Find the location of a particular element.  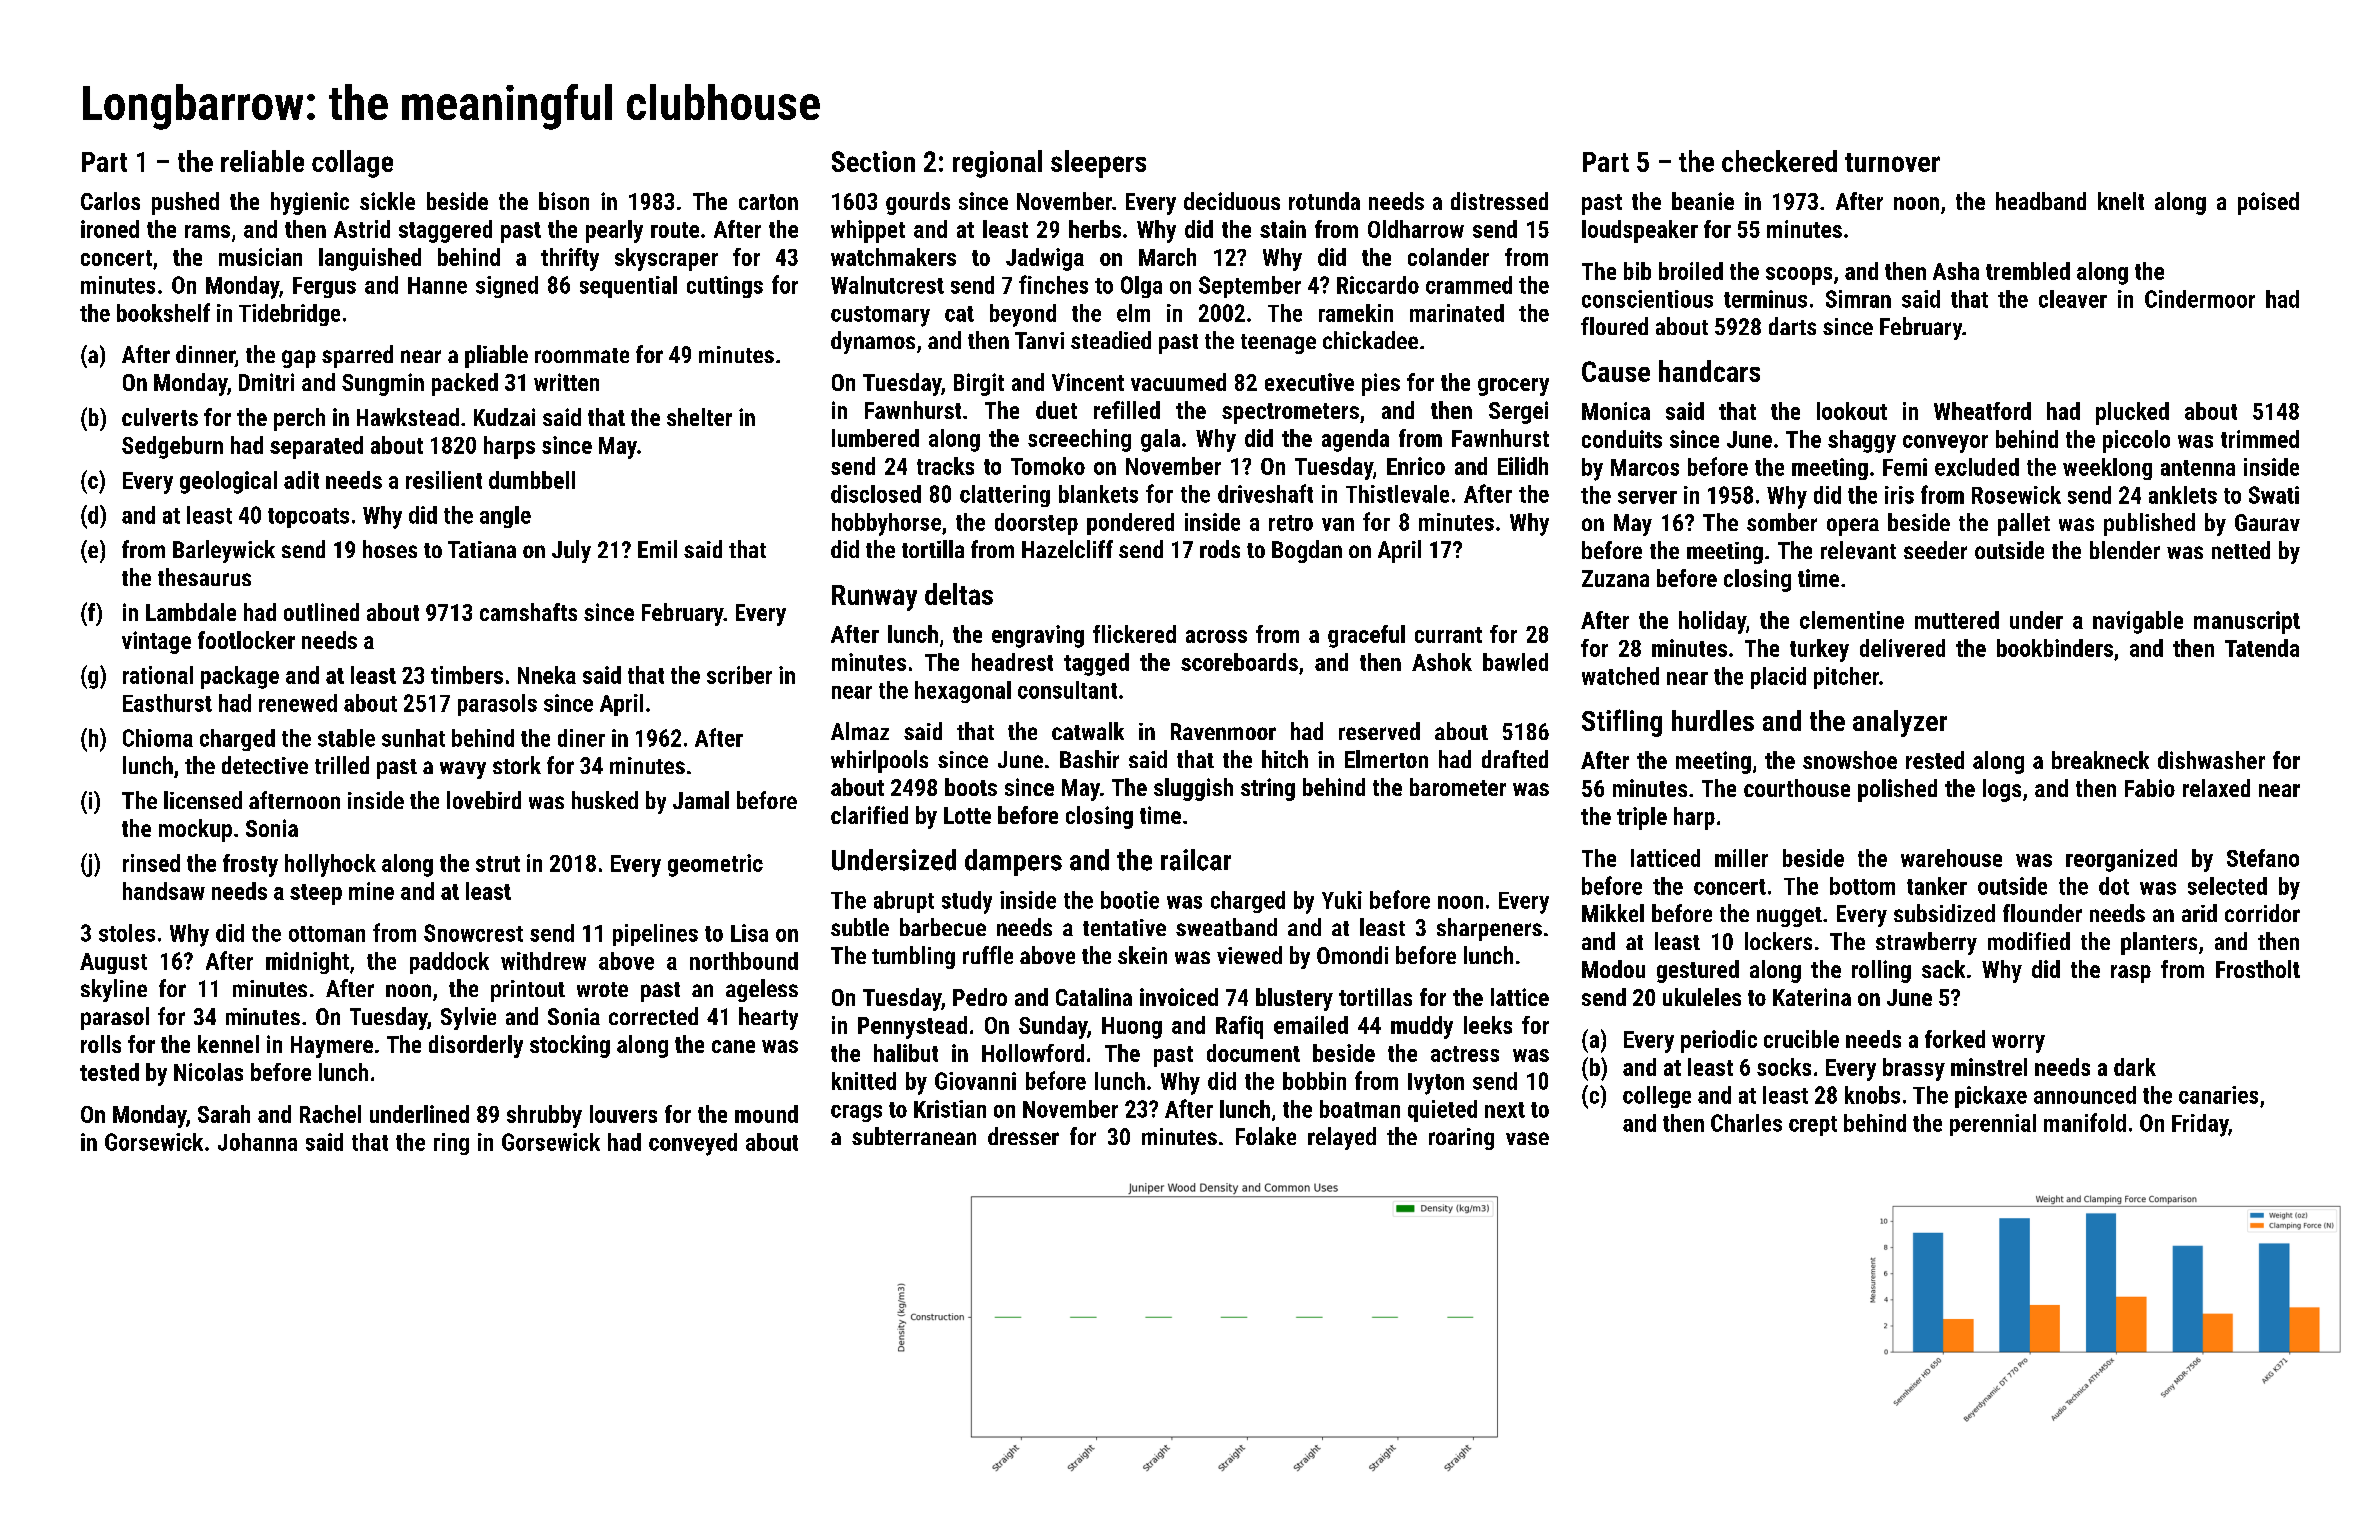

licensed is located at coordinates (203, 800).
